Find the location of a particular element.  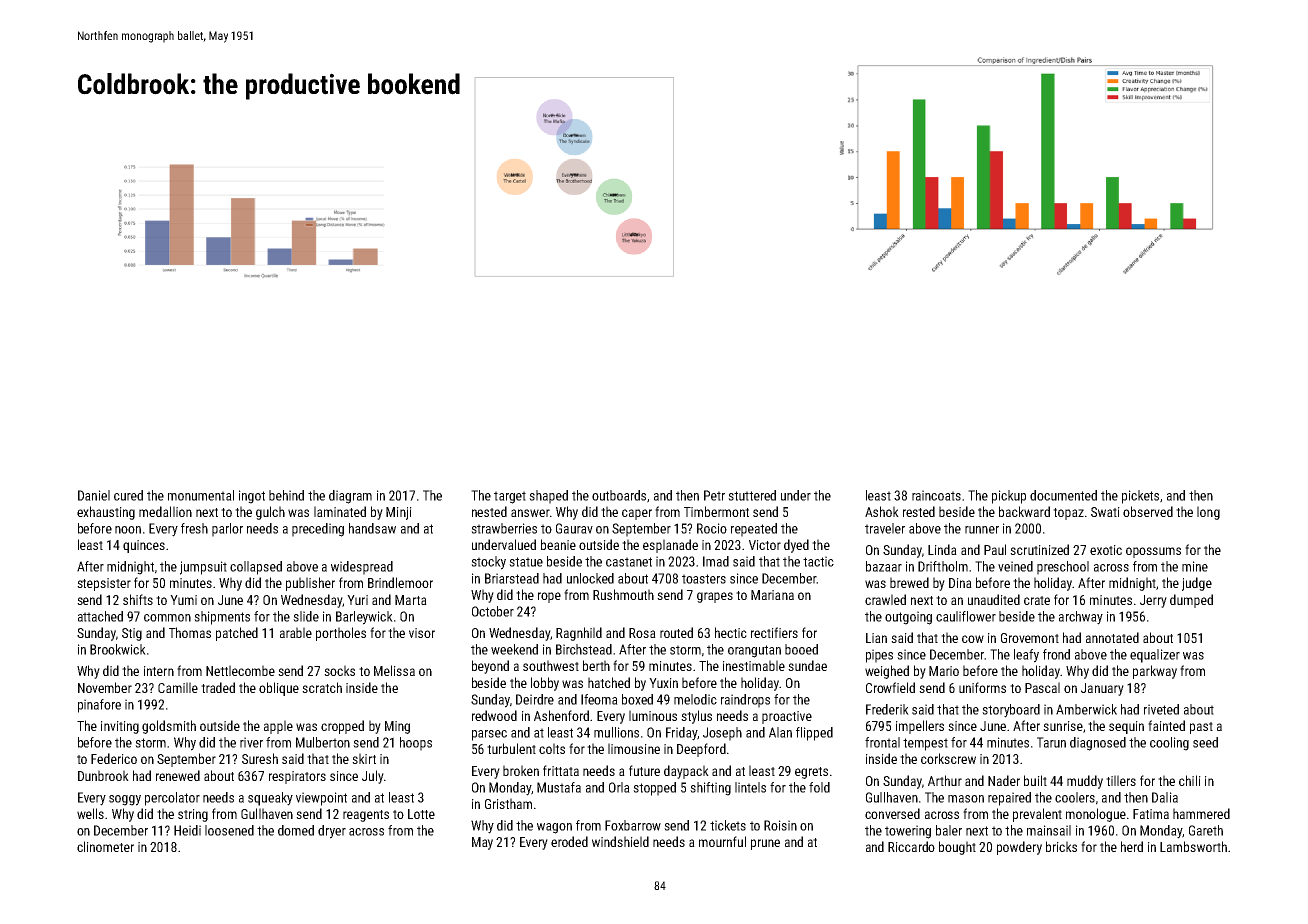

unlocked is located at coordinates (590, 578).
